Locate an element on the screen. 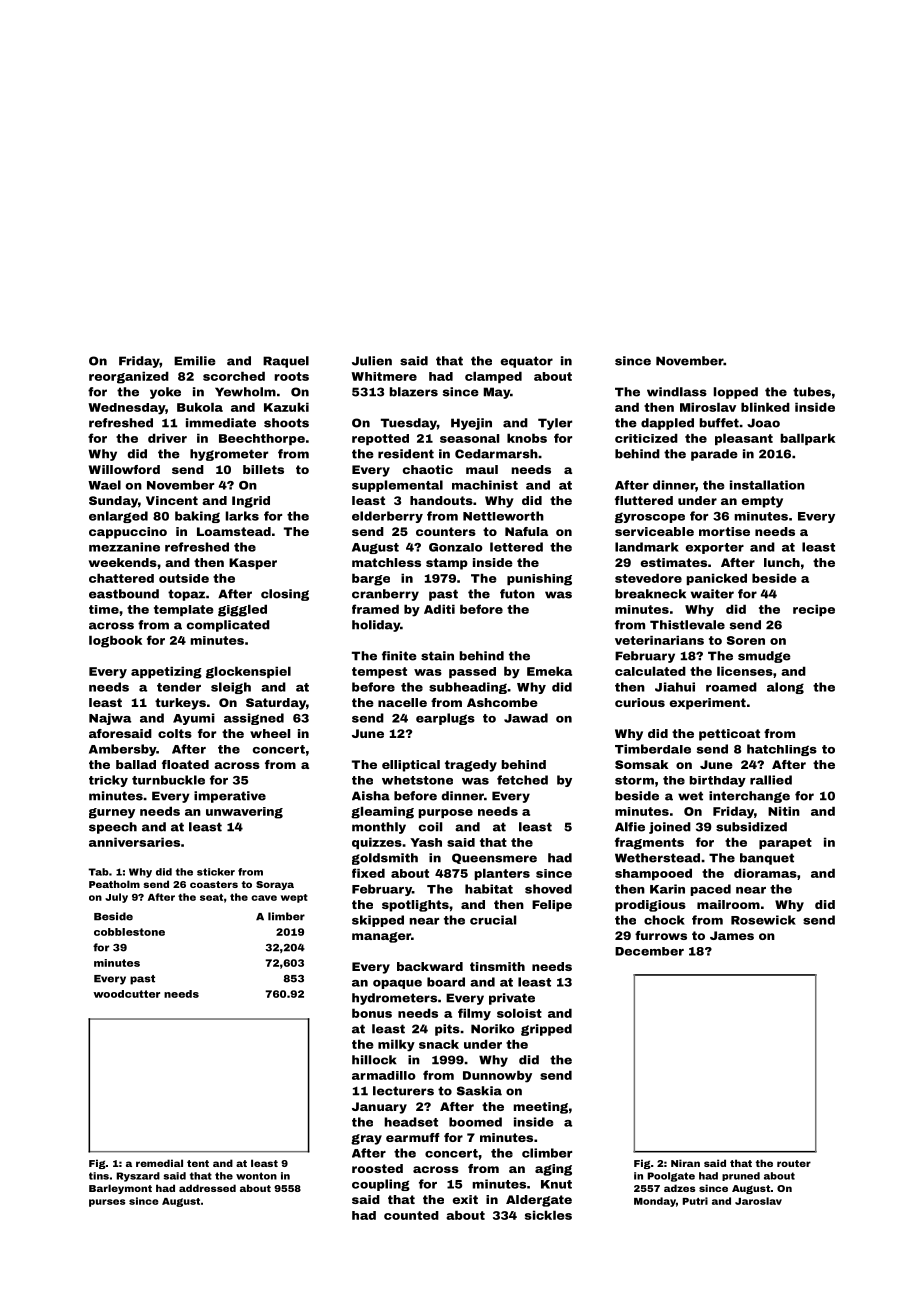  crucial is located at coordinates (493, 920).
